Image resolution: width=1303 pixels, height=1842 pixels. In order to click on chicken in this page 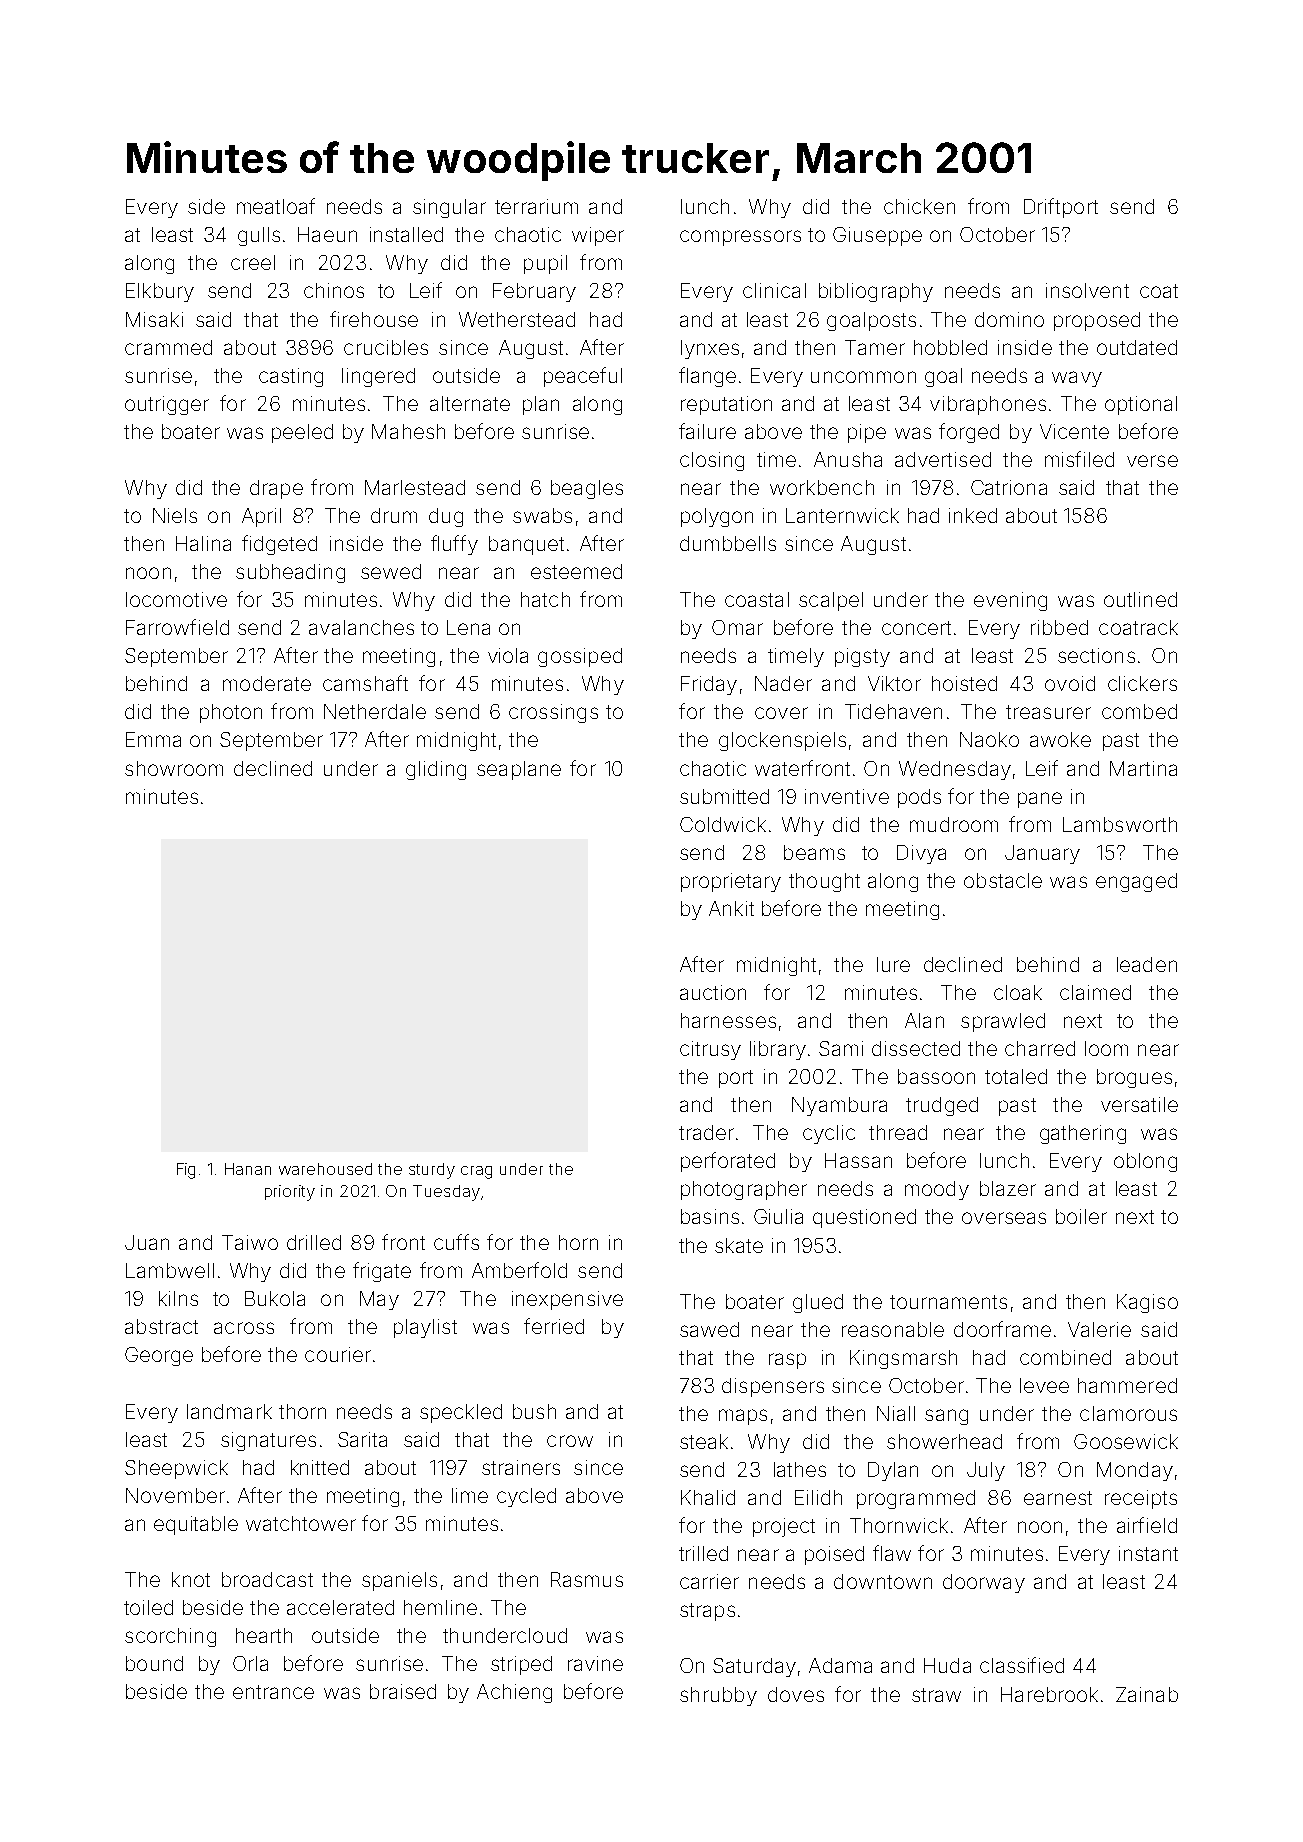, I will do `click(919, 206)`.
